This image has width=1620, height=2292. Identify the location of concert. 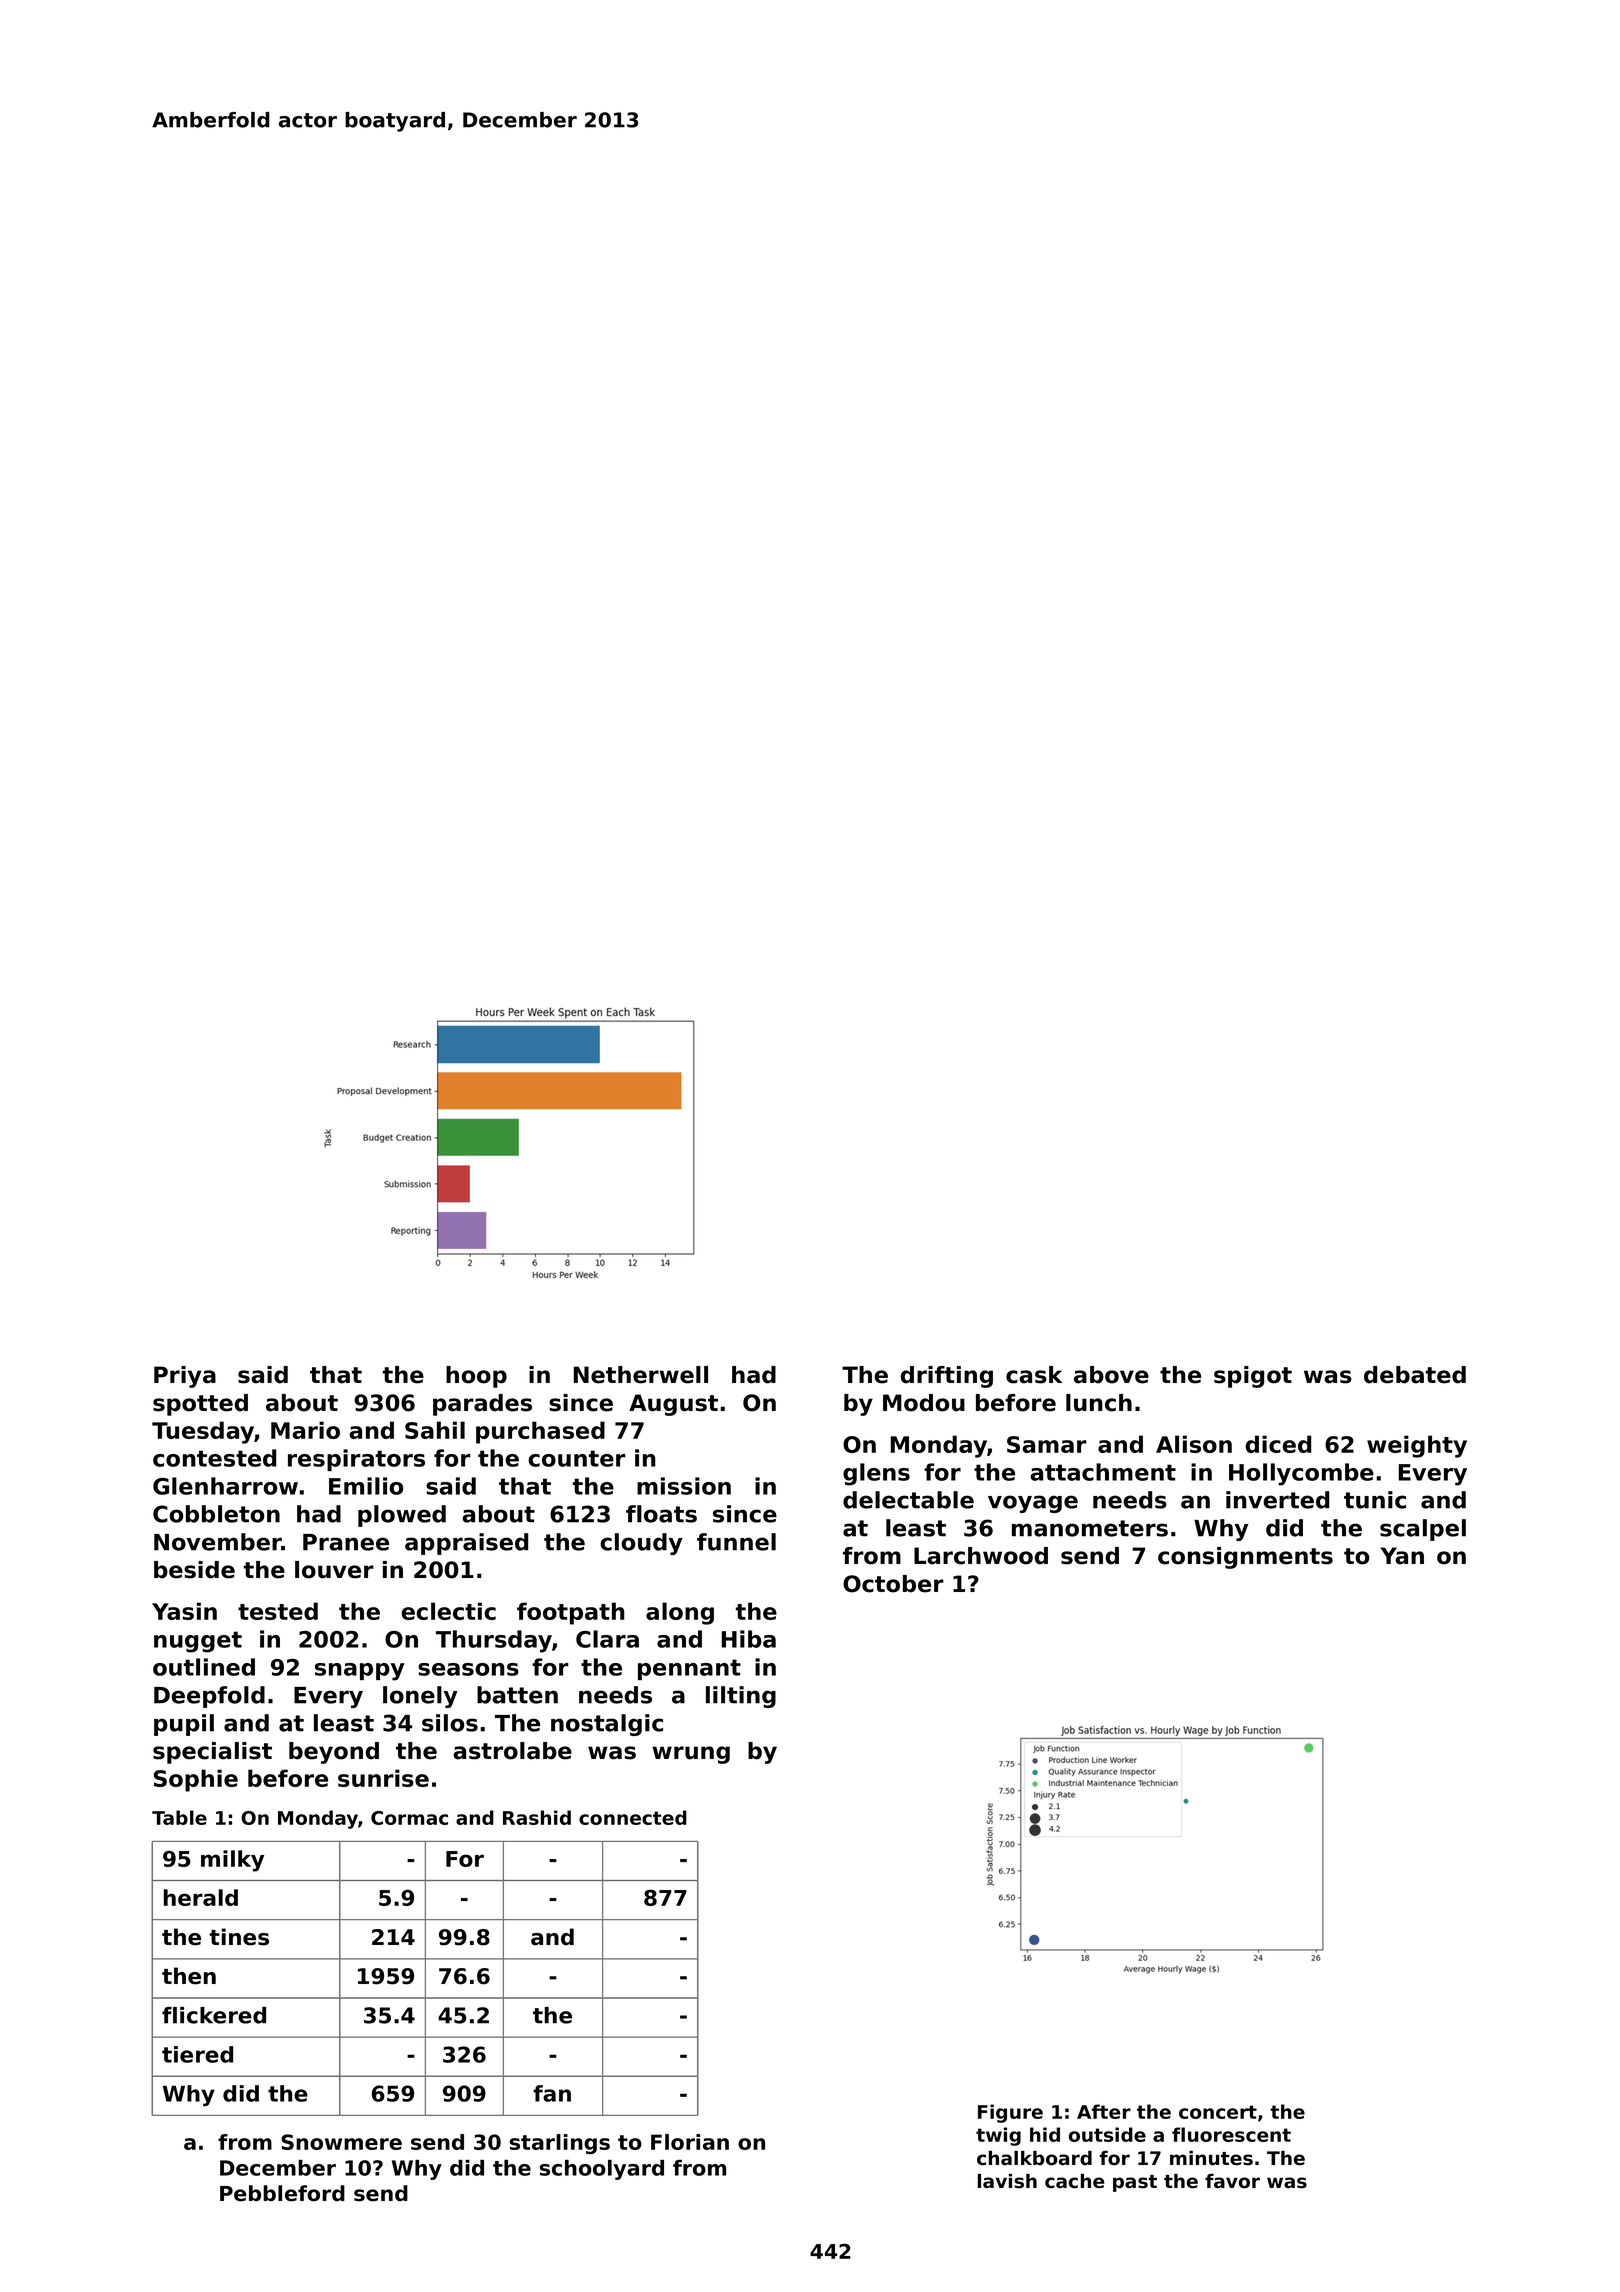
(1218, 2112).
